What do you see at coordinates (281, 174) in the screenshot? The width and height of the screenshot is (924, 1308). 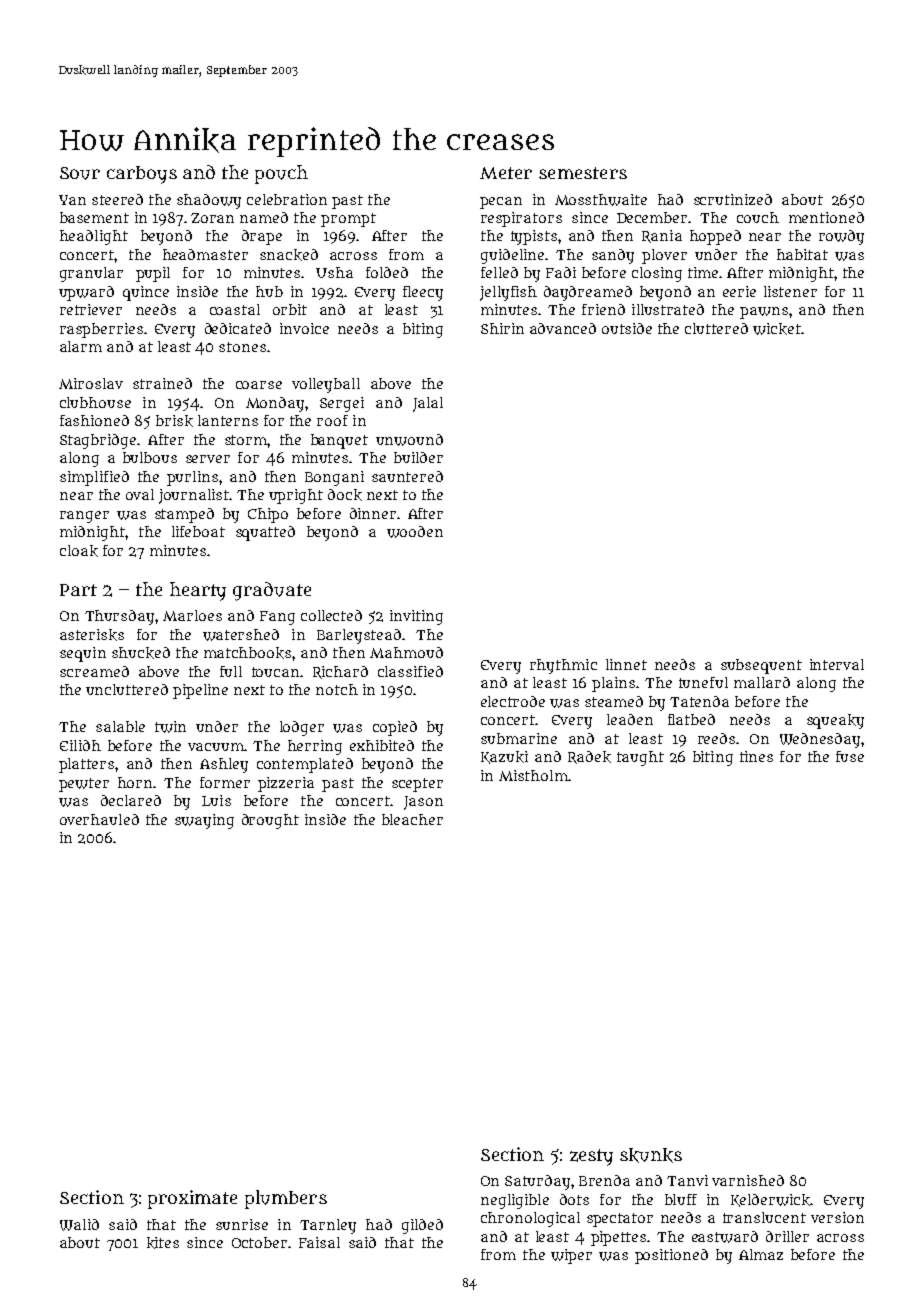 I see `pouch` at bounding box center [281, 174].
